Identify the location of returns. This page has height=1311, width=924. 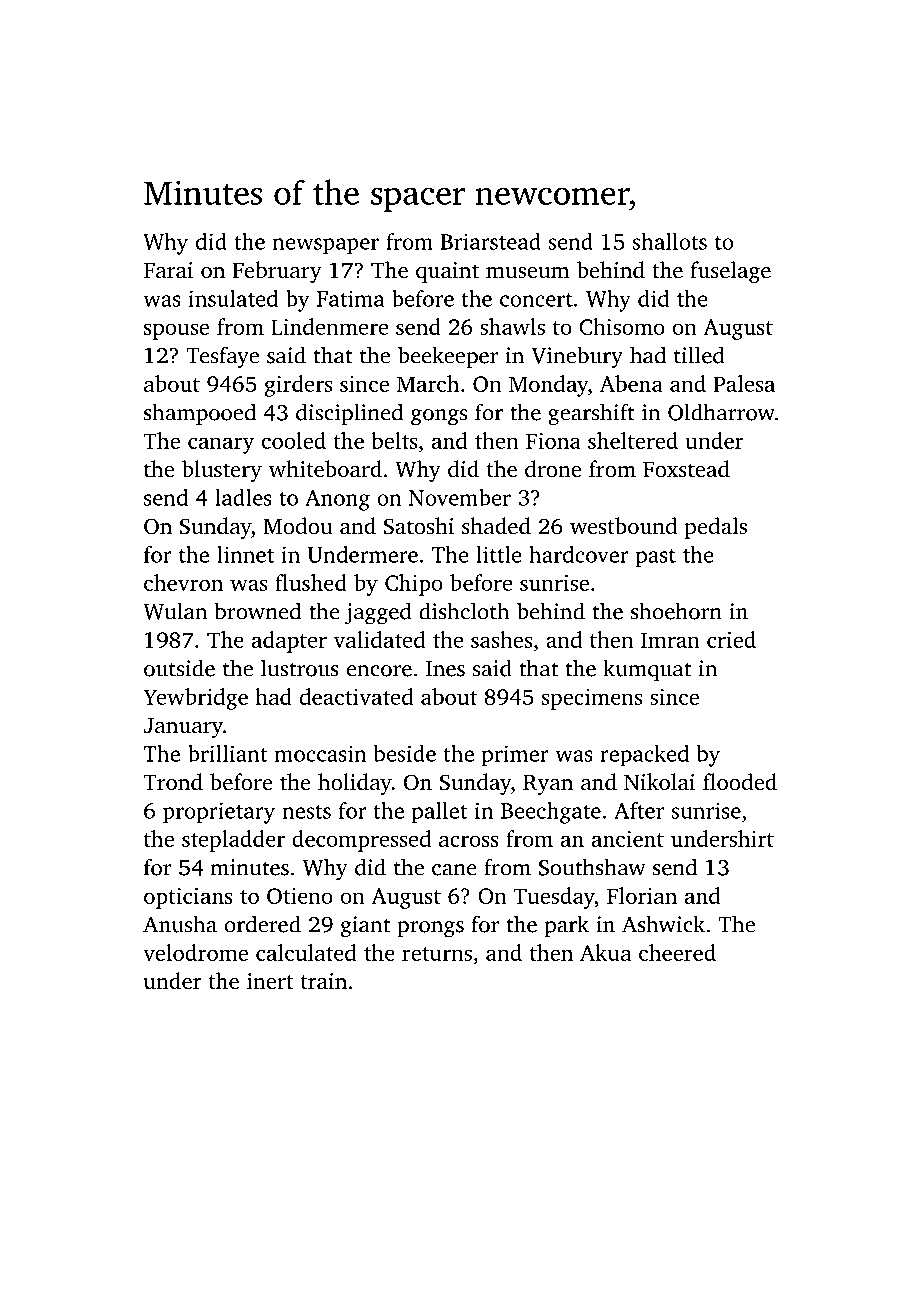
(437, 954).
